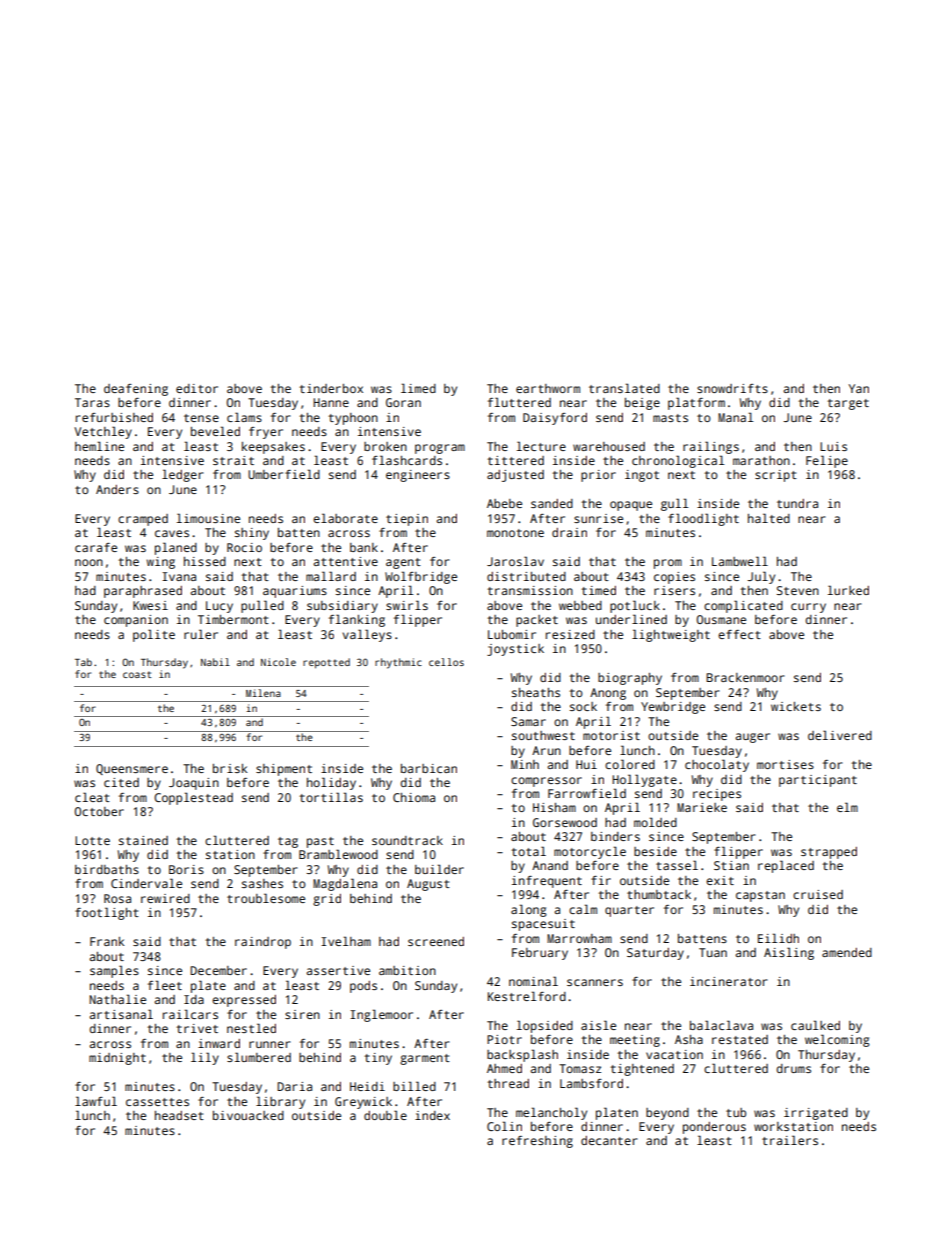 The height and width of the screenshot is (1233, 952). Describe the element at coordinates (798, 590) in the screenshot. I see `Steven` at that location.
